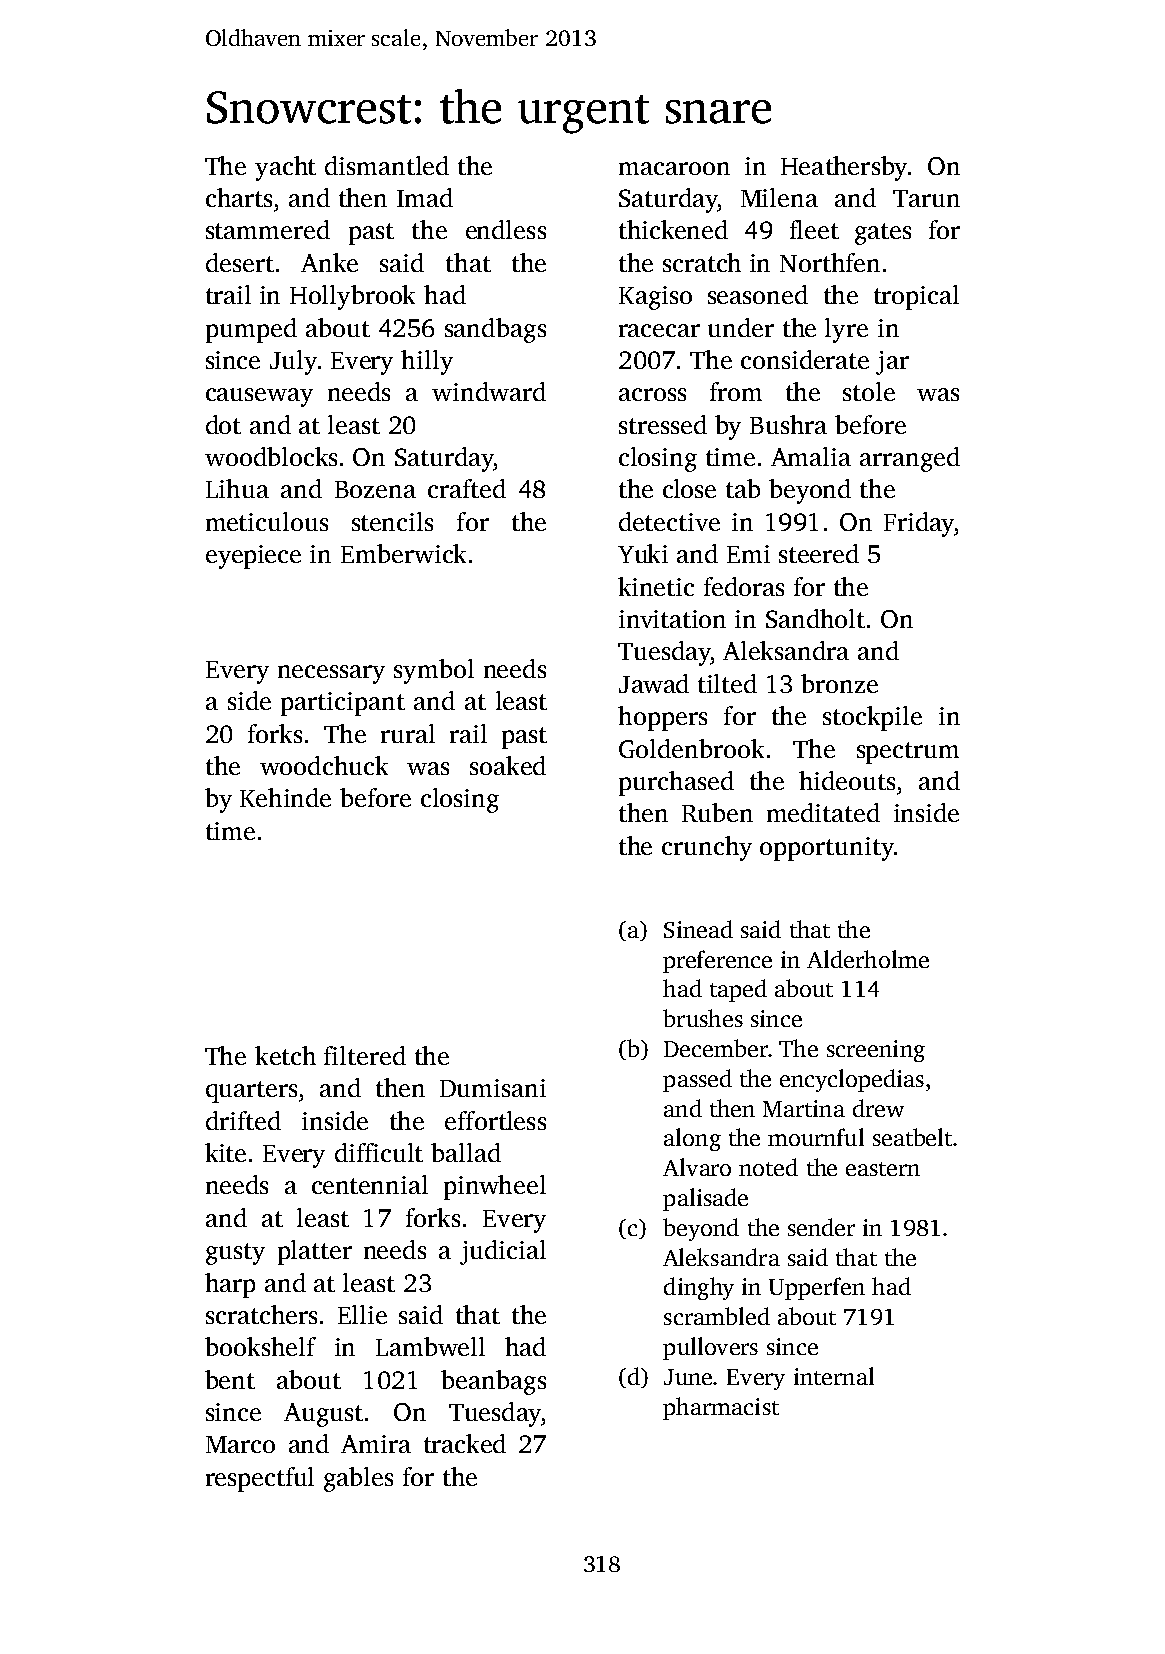 The width and height of the image is (1165, 1654). I want to click on crafted, so click(467, 488).
